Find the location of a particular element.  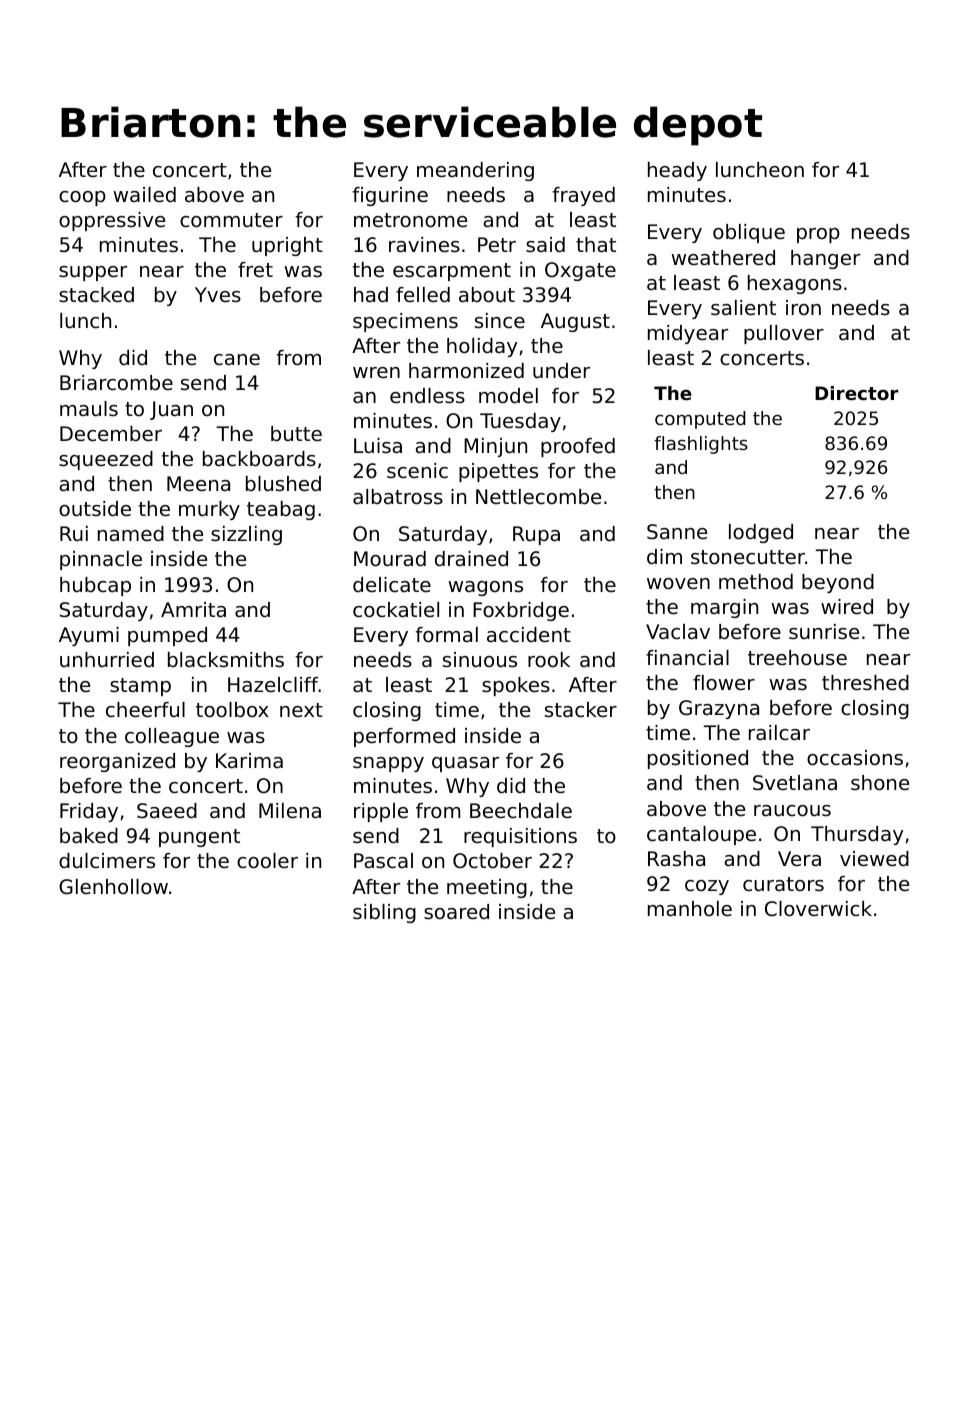

Karima is located at coordinates (249, 760).
